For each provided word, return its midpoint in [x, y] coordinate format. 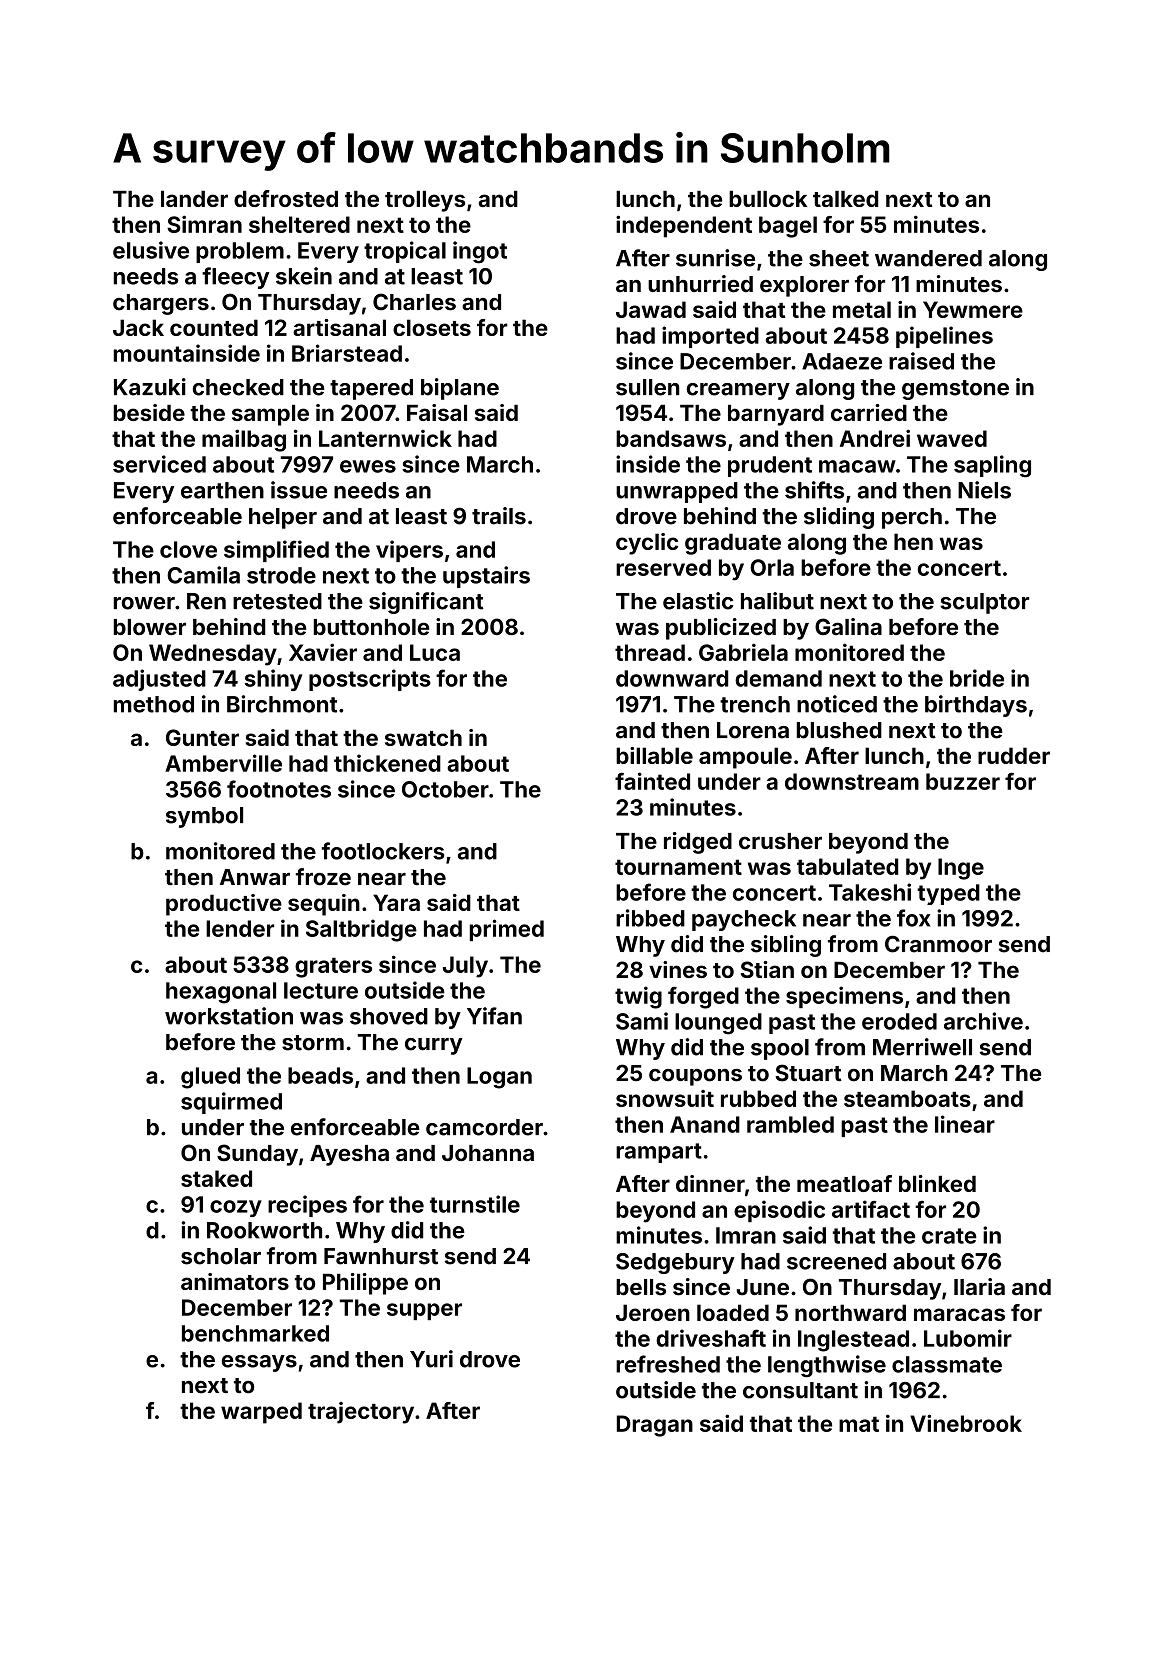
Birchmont [282, 704]
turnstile [475, 1204]
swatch [423, 737]
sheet [839, 258]
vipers [409, 551]
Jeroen [653, 1312]
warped [261, 1413]
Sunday [257, 1155]
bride [977, 678]
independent [684, 226]
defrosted [286, 198]
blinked [937, 1183]
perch [912, 518]
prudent [770, 466]
